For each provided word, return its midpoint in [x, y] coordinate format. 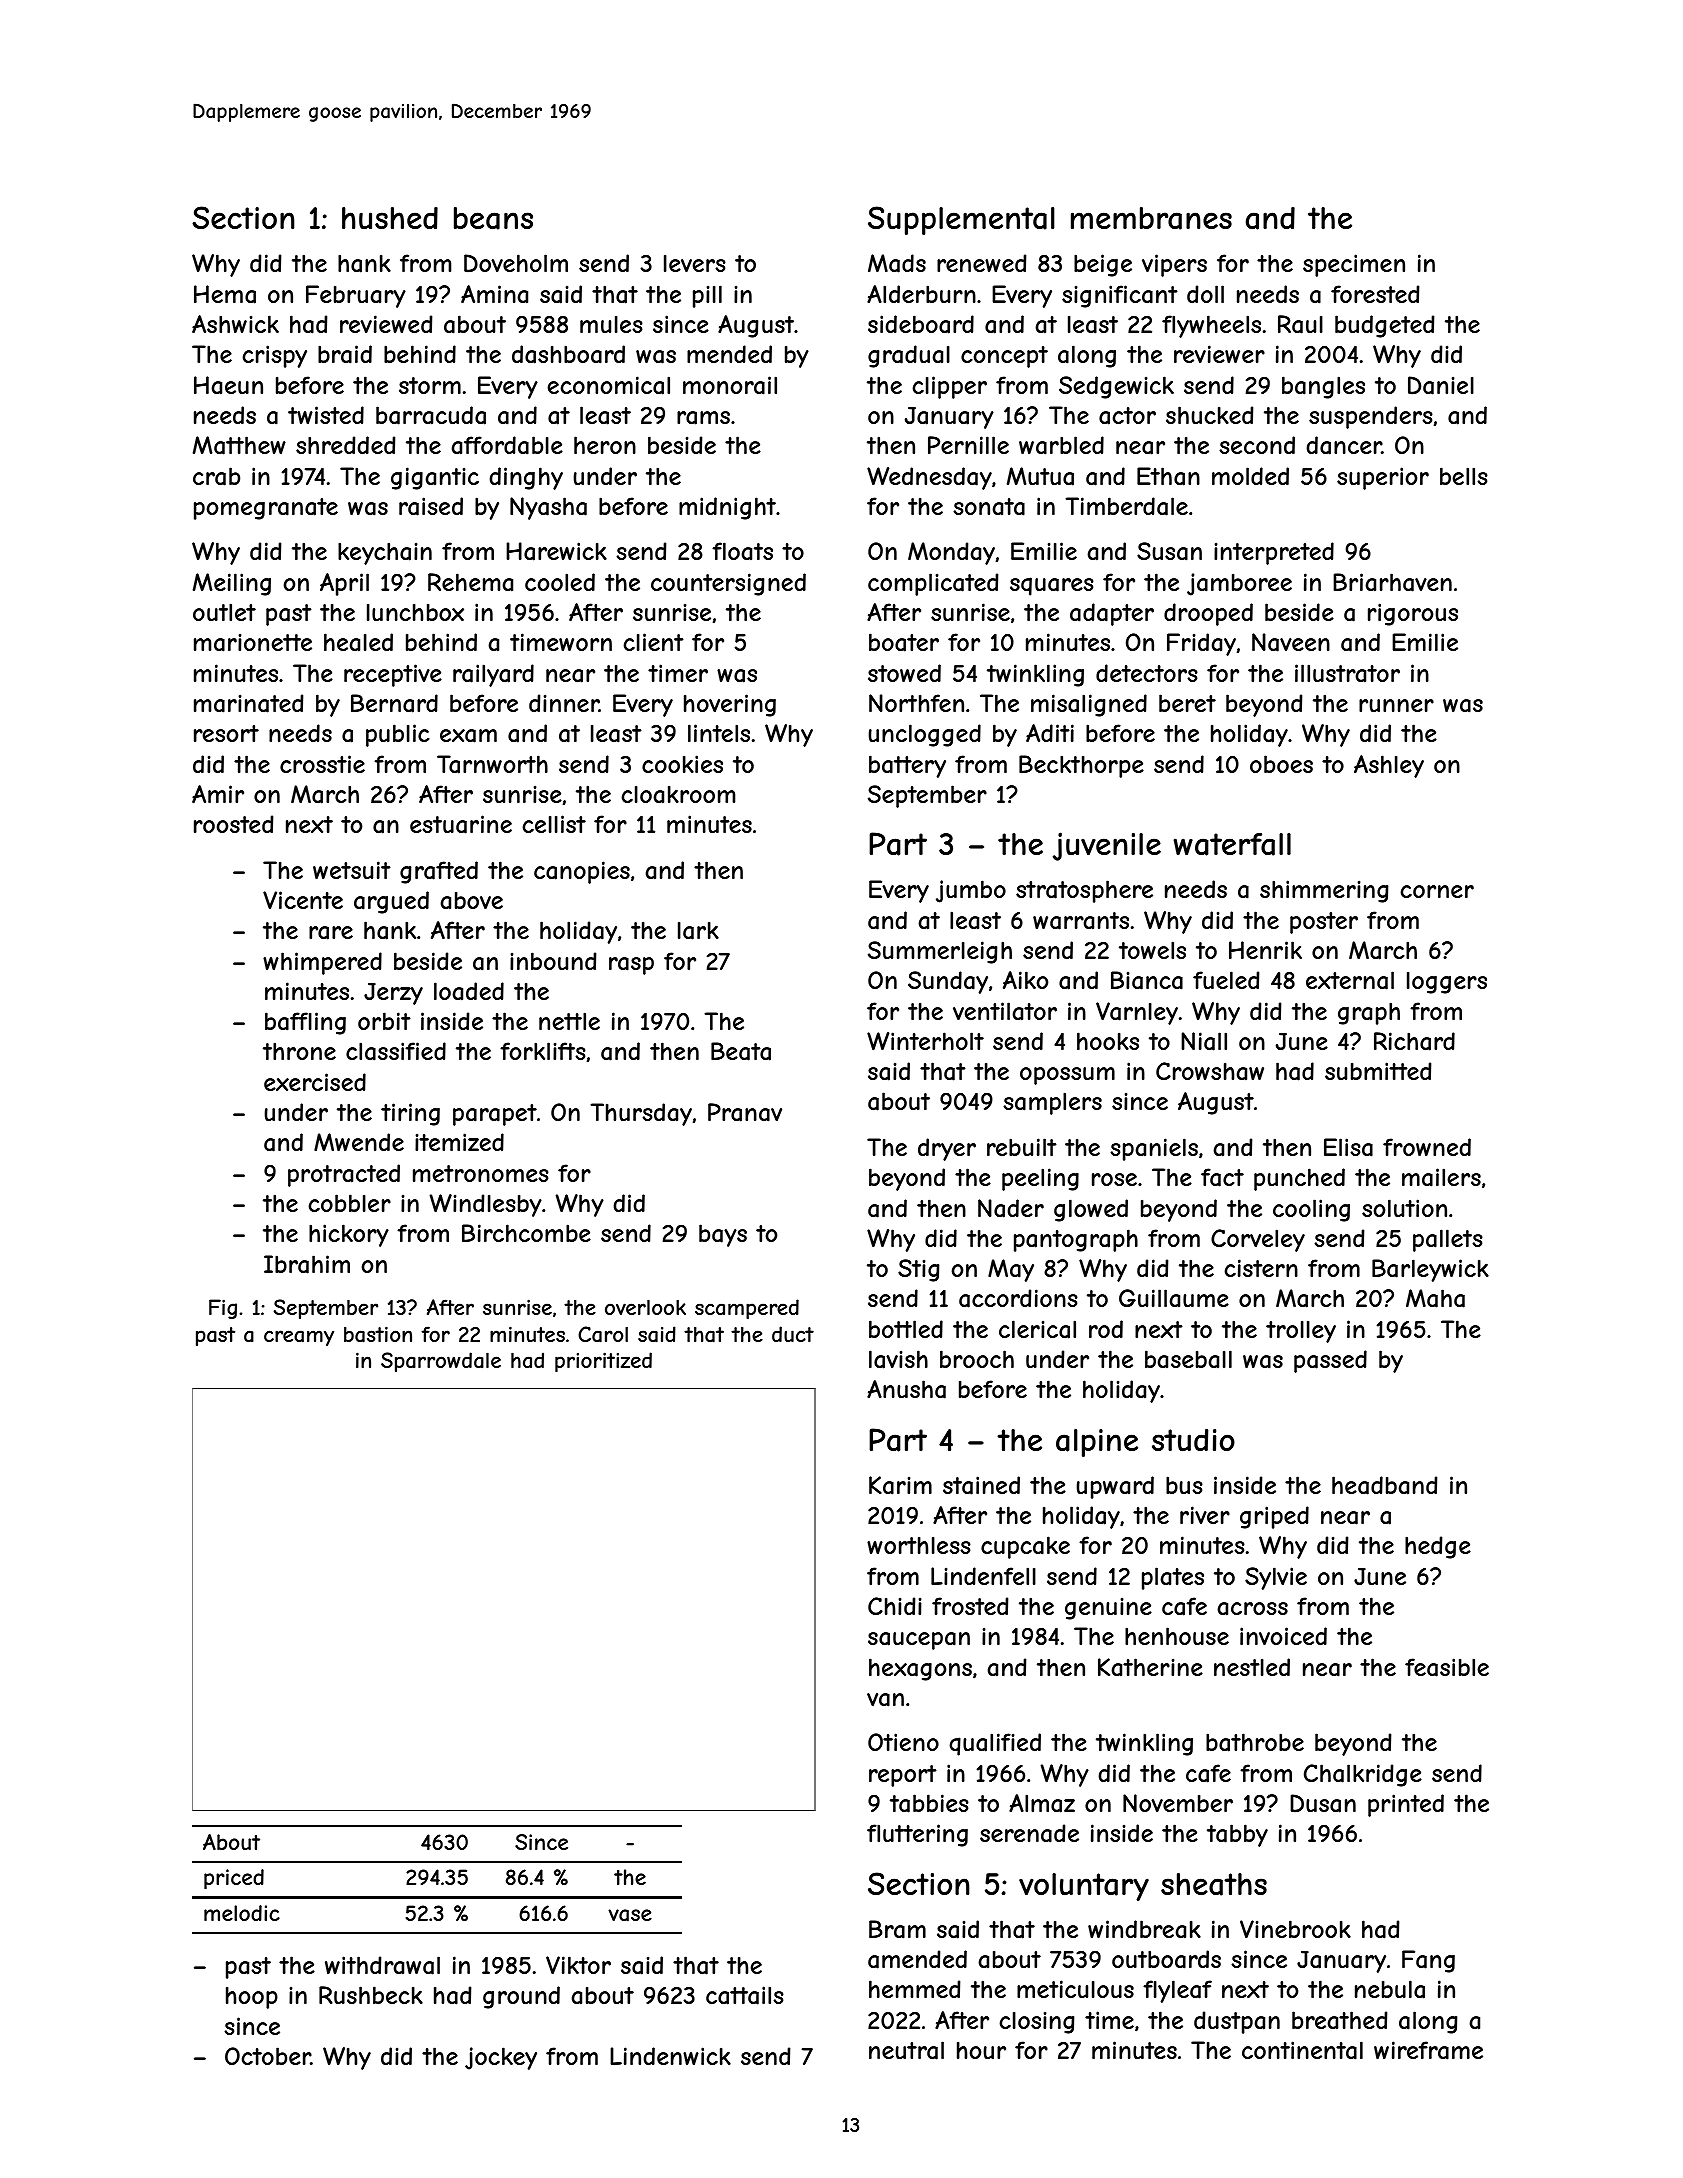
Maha [1435, 1298]
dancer [1344, 445]
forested [1375, 294]
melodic [242, 1913]
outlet [224, 612]
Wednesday [929, 478]
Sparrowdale [441, 1362]
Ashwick [235, 324]
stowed [904, 673]
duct [793, 1334]
